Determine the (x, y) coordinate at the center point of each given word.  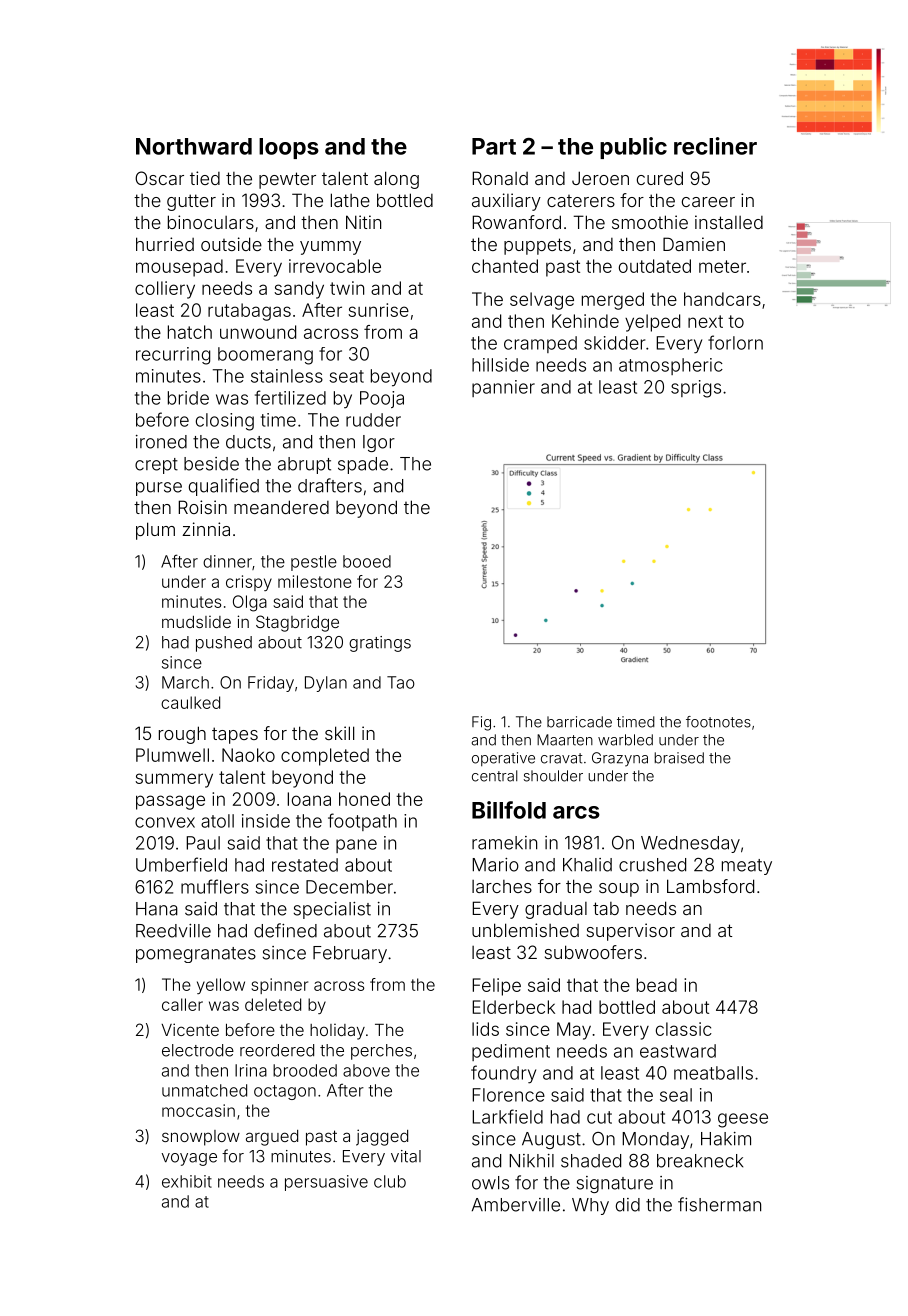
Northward (194, 146)
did (628, 1205)
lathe (350, 200)
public (633, 148)
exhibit (187, 1181)
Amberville (516, 1205)
